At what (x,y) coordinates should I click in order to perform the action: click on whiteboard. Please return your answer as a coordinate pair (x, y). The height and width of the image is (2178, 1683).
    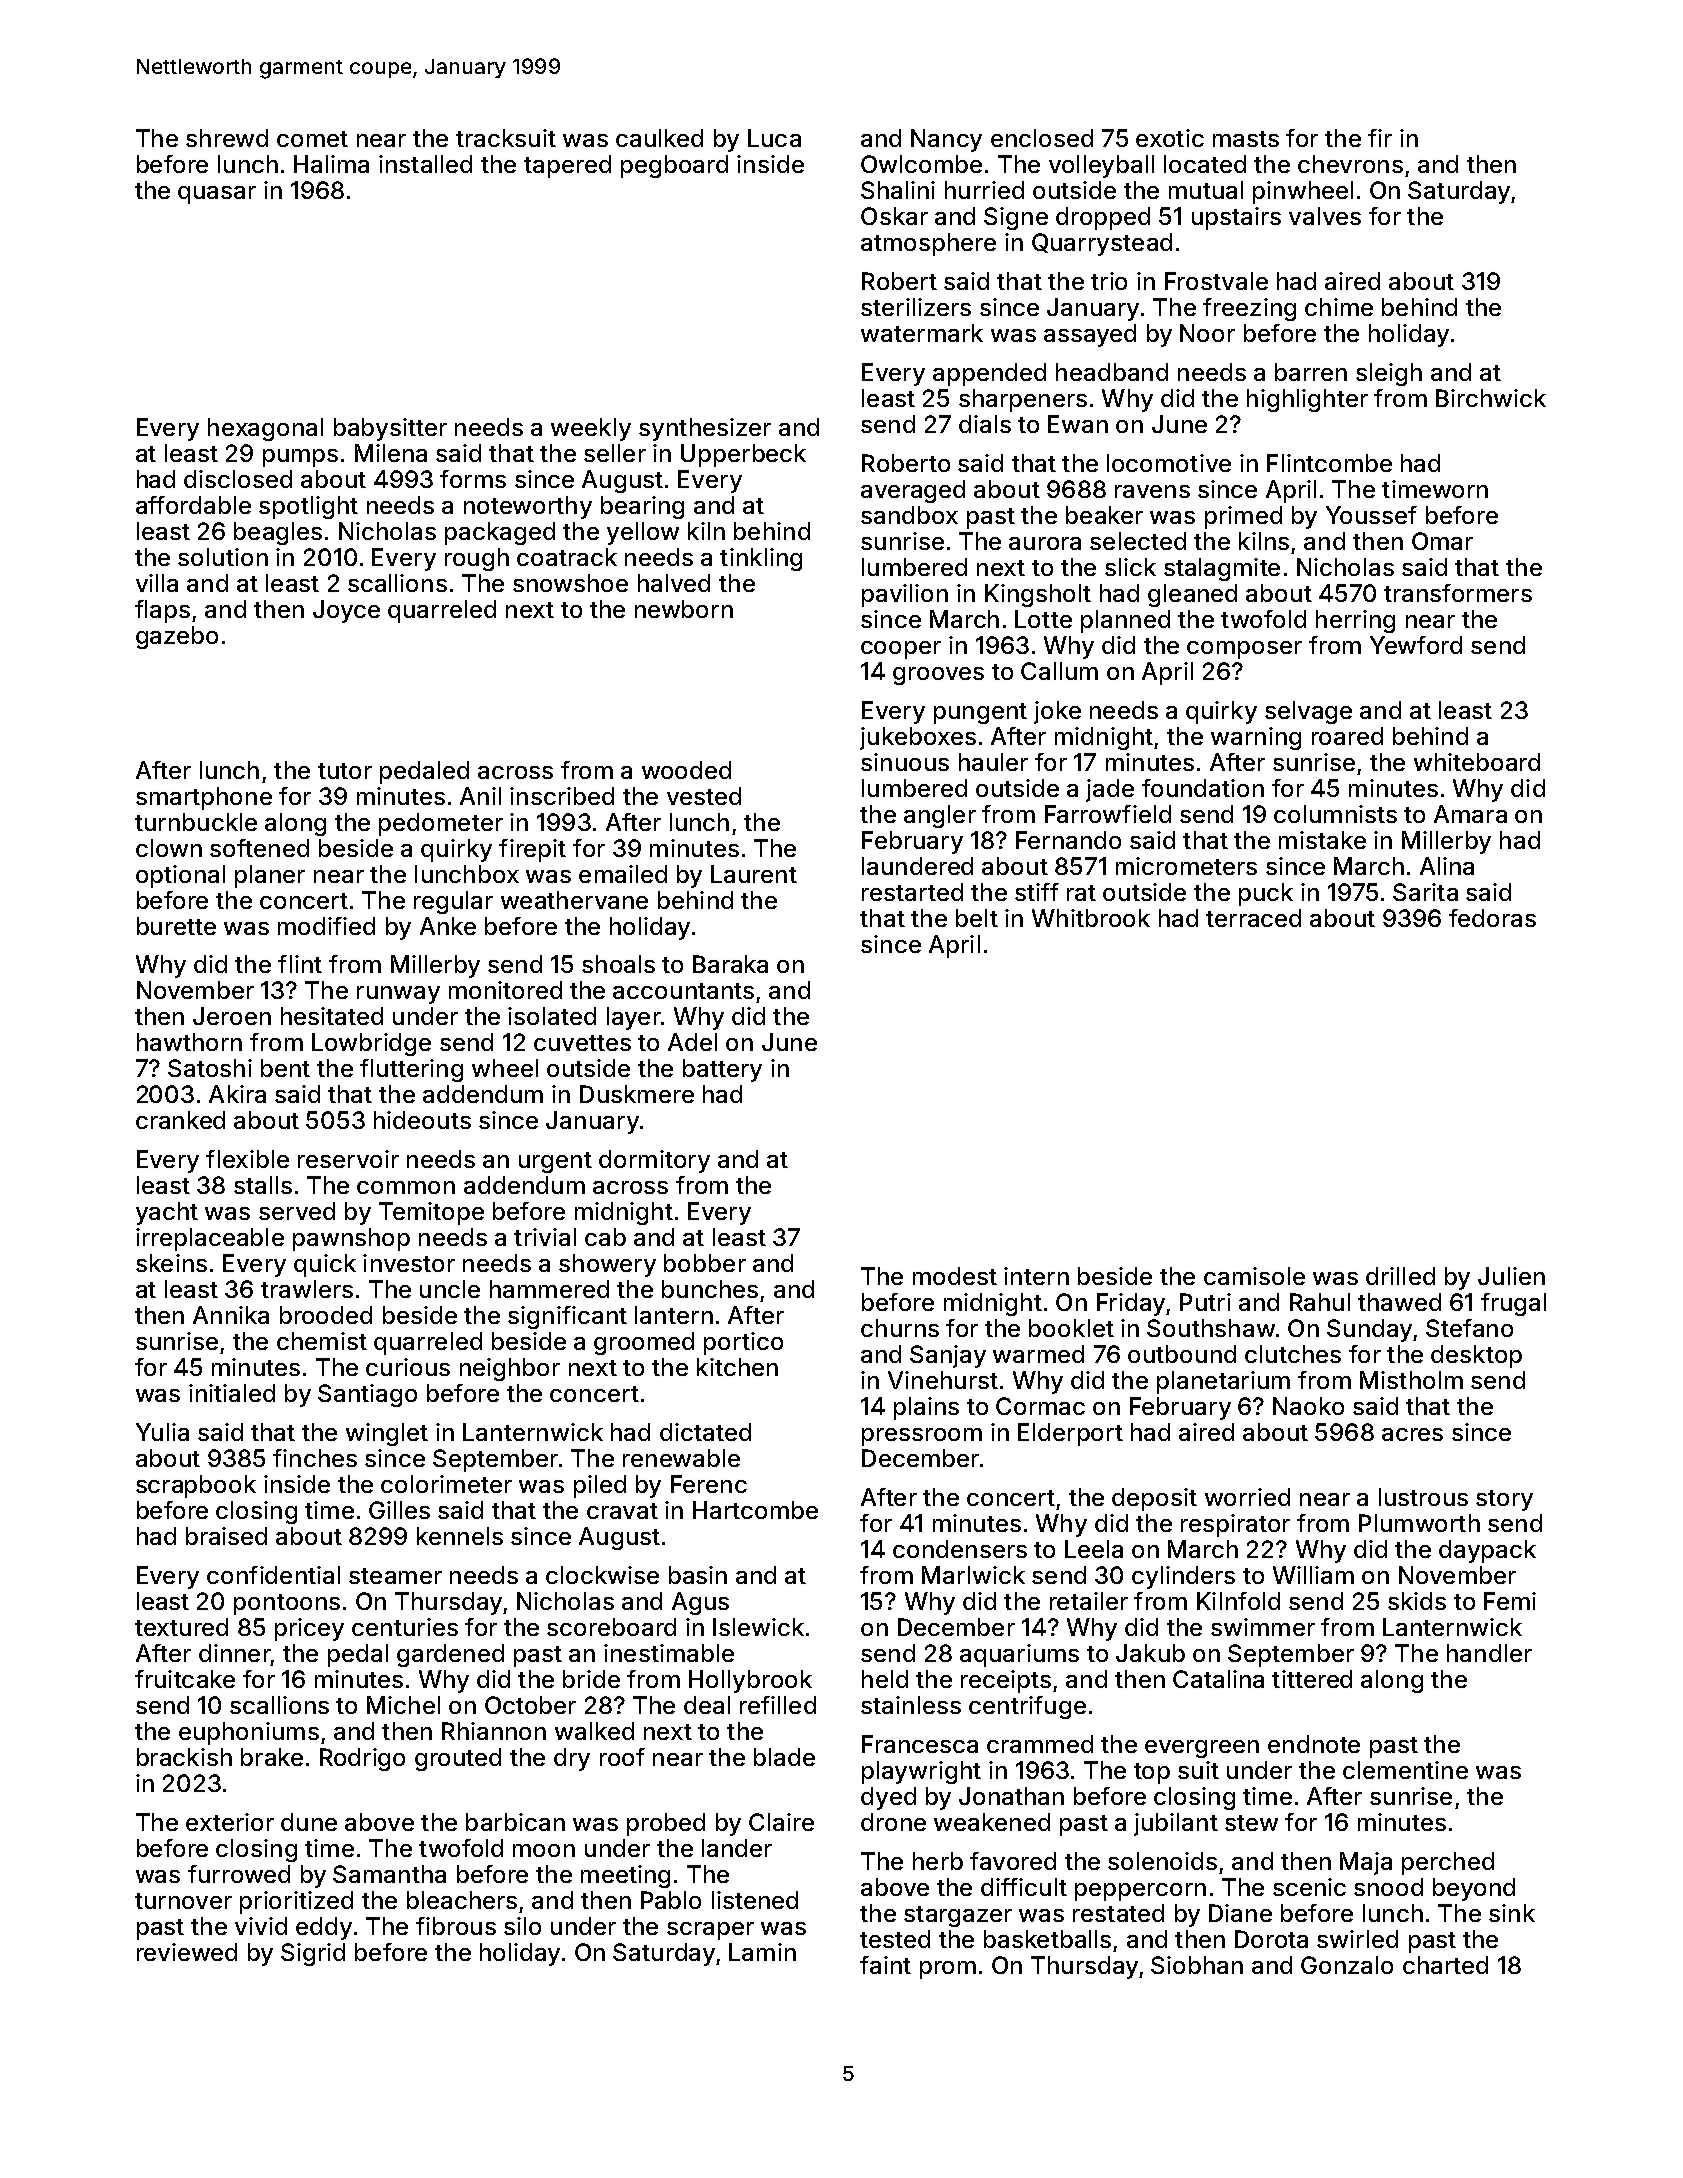
    Looking at the image, I should click on (1477, 762).
